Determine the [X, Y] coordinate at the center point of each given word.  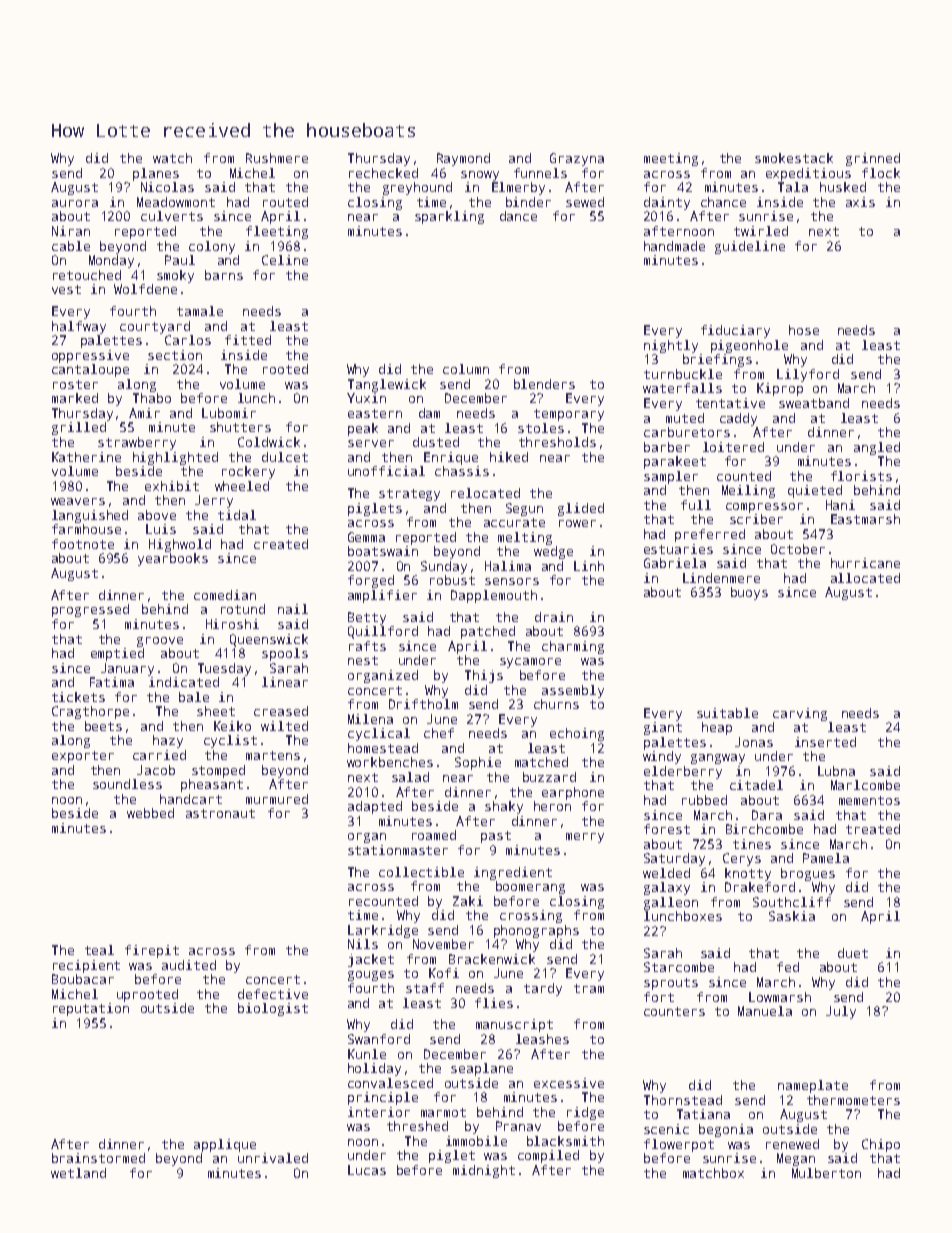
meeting [671, 159]
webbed [150, 813]
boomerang [530, 887]
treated [873, 829]
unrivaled [273, 1158]
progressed [90, 610]
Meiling [748, 491]
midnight [484, 1171]
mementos [869, 800]
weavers [78, 501]
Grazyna [577, 159]
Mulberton [826, 1173]
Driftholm [423, 704]
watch [172, 158]
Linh [589, 566]
